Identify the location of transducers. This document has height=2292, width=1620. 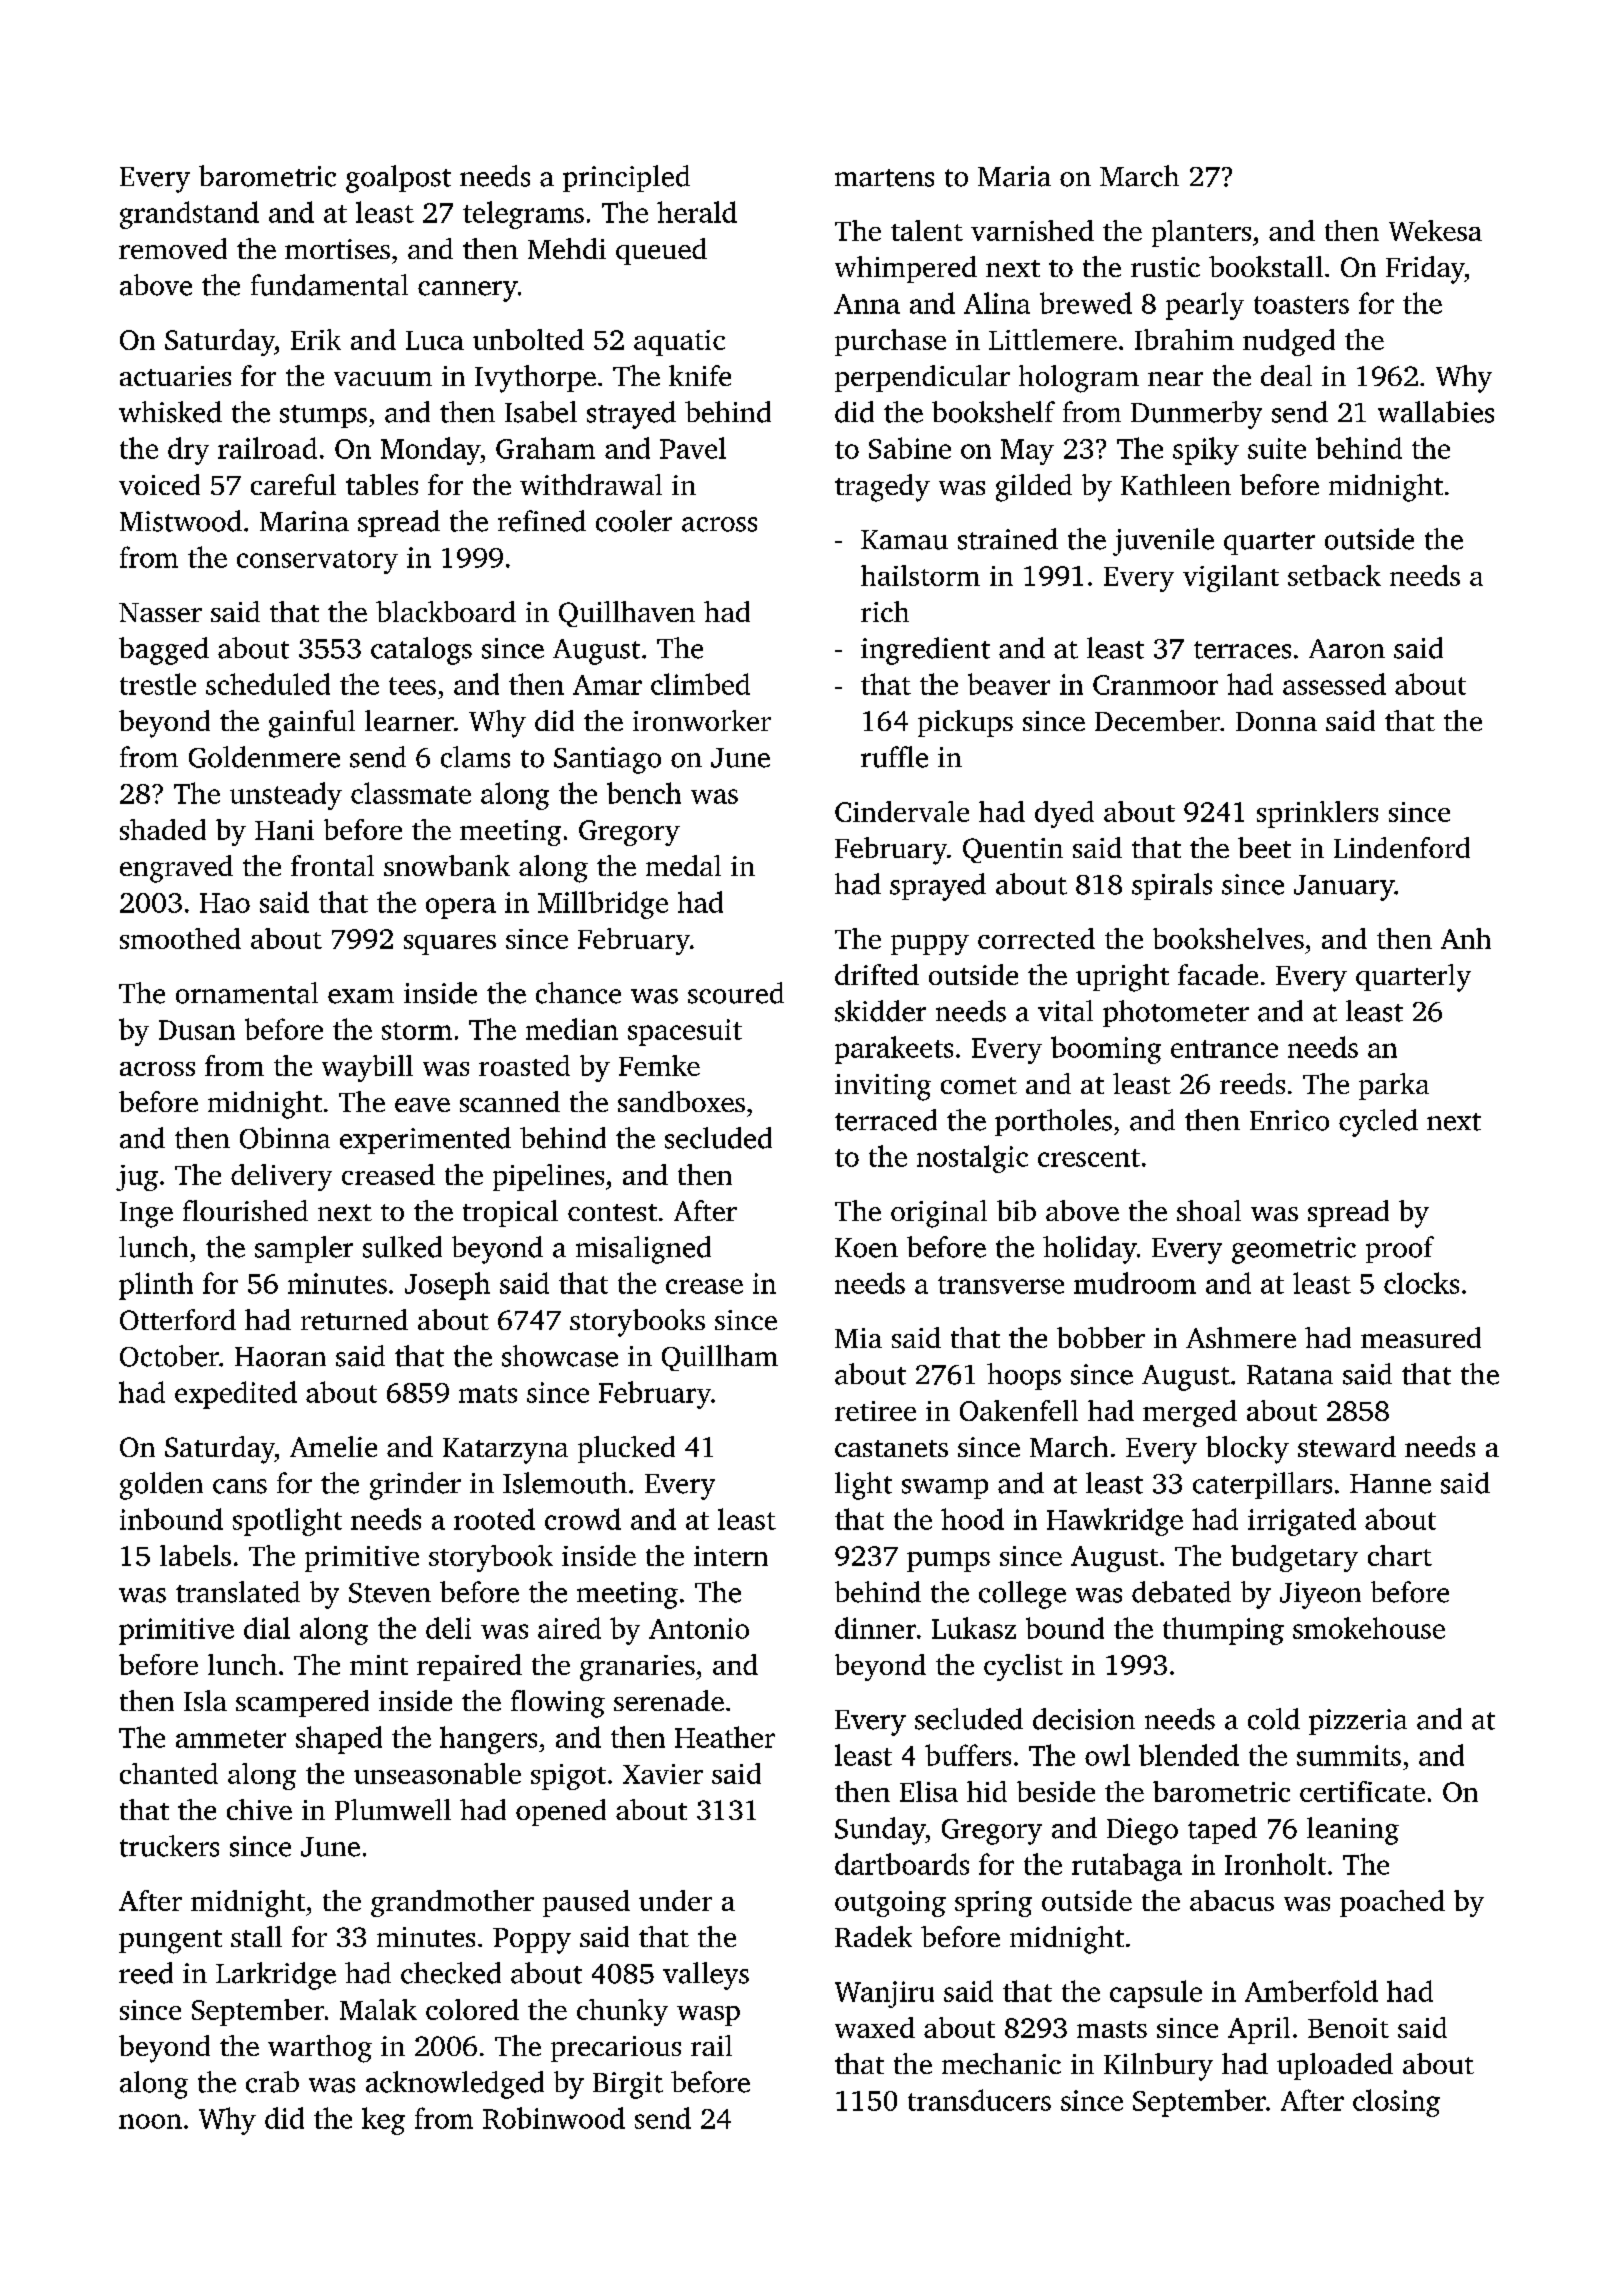
(979, 2100).
